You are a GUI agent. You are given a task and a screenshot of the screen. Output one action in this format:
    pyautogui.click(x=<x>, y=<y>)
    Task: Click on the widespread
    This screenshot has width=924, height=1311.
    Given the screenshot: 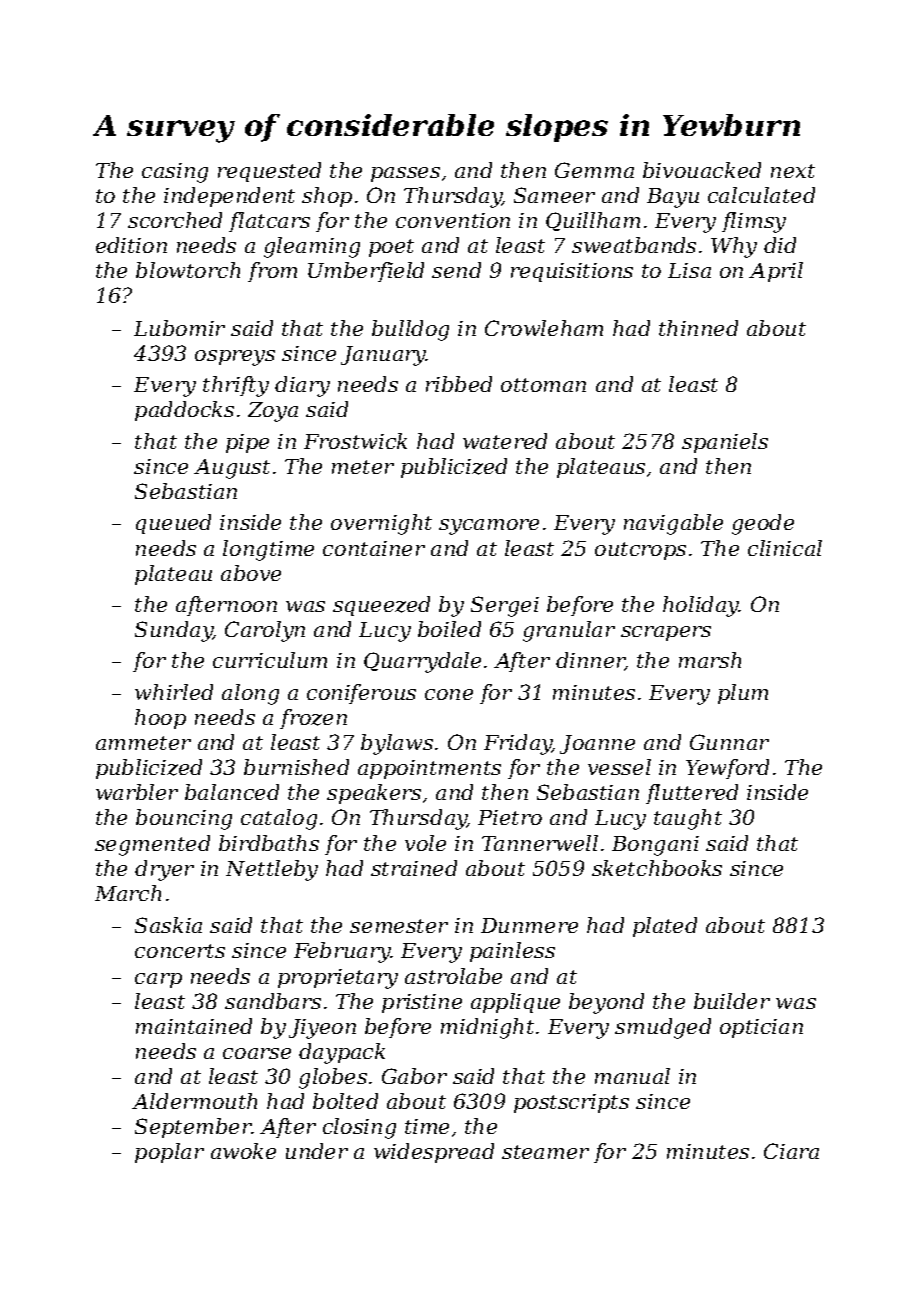 What is the action you would take?
    pyautogui.click(x=434, y=1153)
